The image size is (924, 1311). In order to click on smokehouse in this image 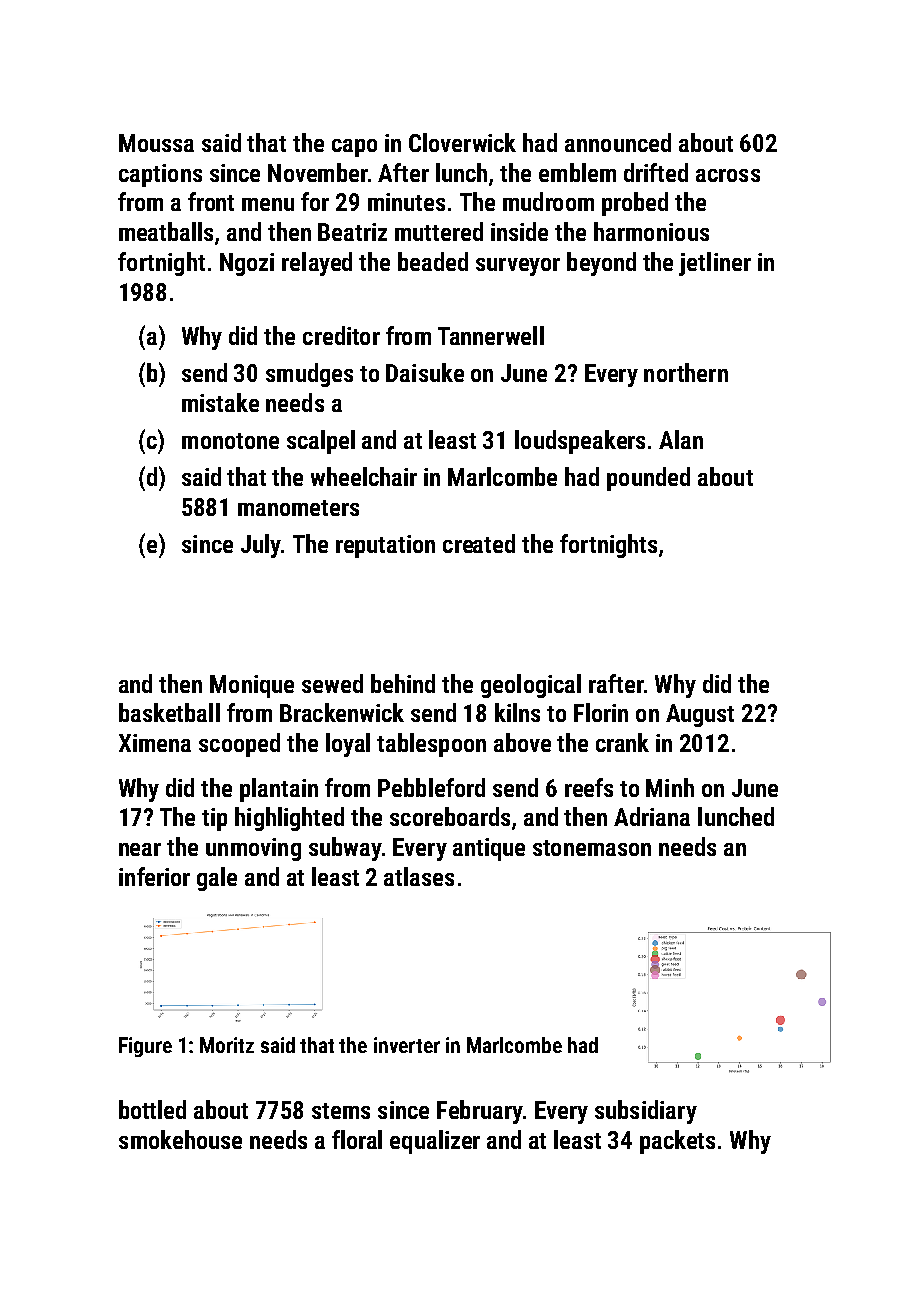, I will do `click(180, 1139)`.
